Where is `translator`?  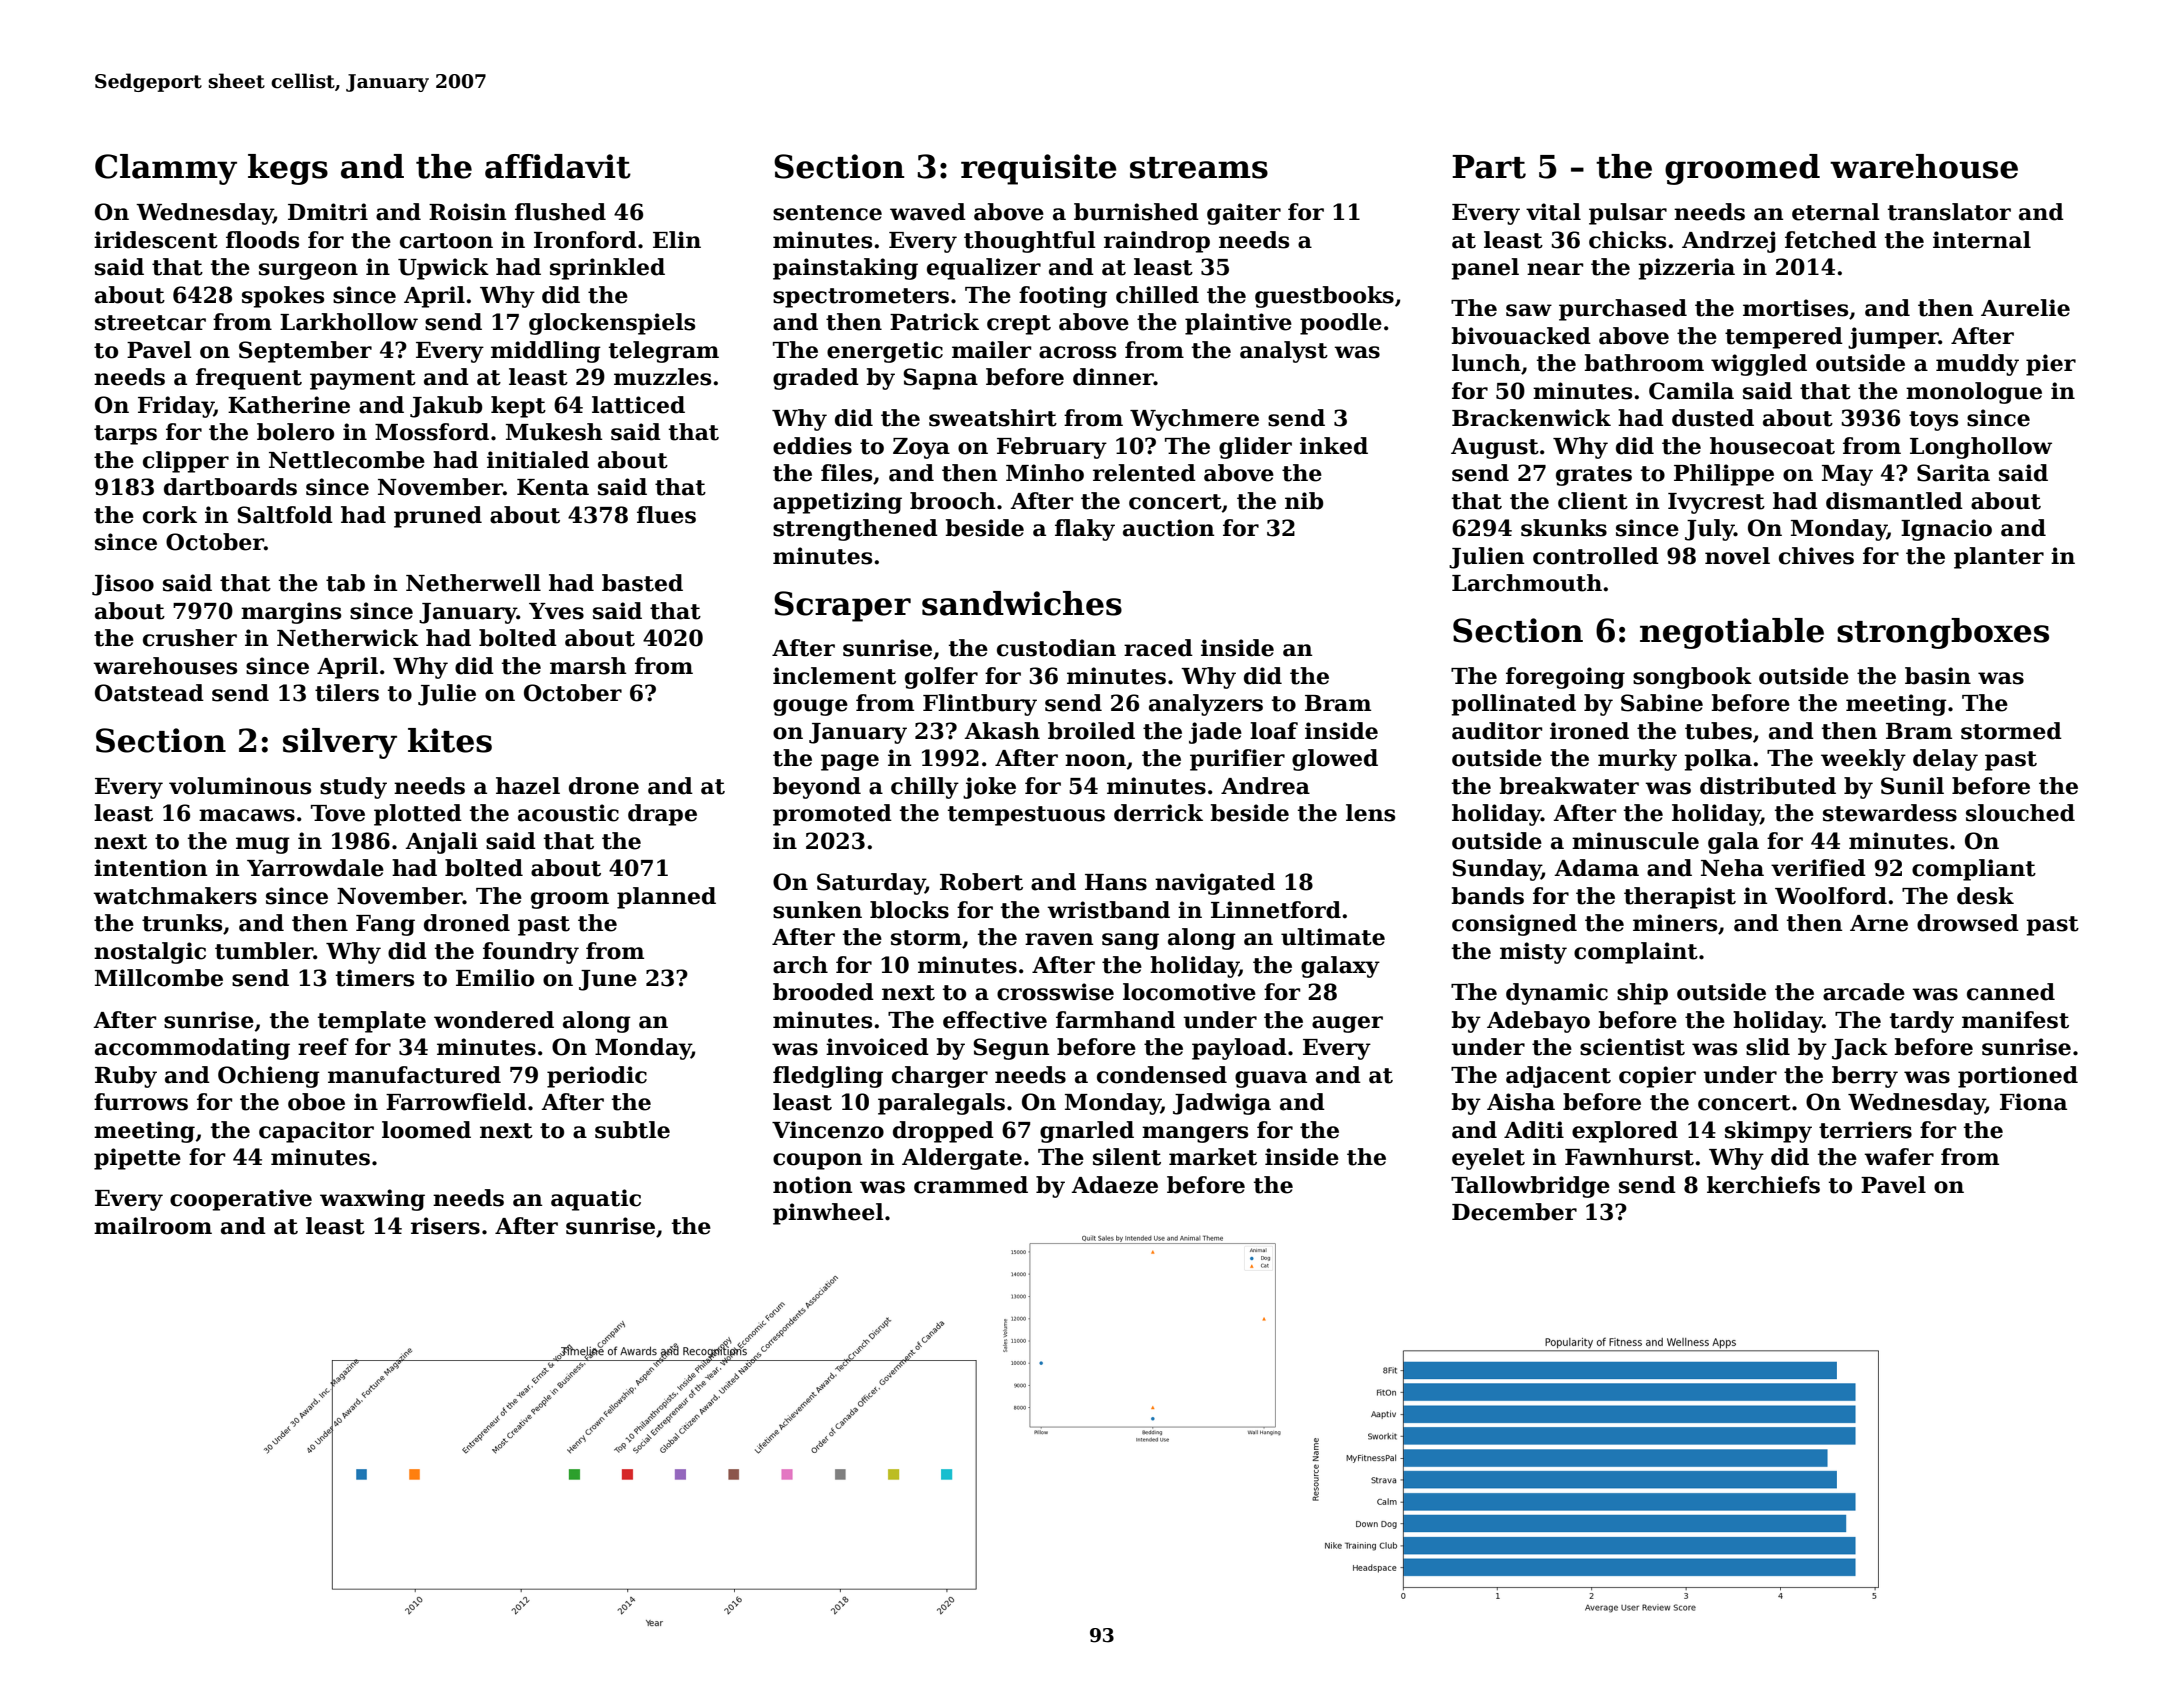
translator is located at coordinates (1949, 212).
